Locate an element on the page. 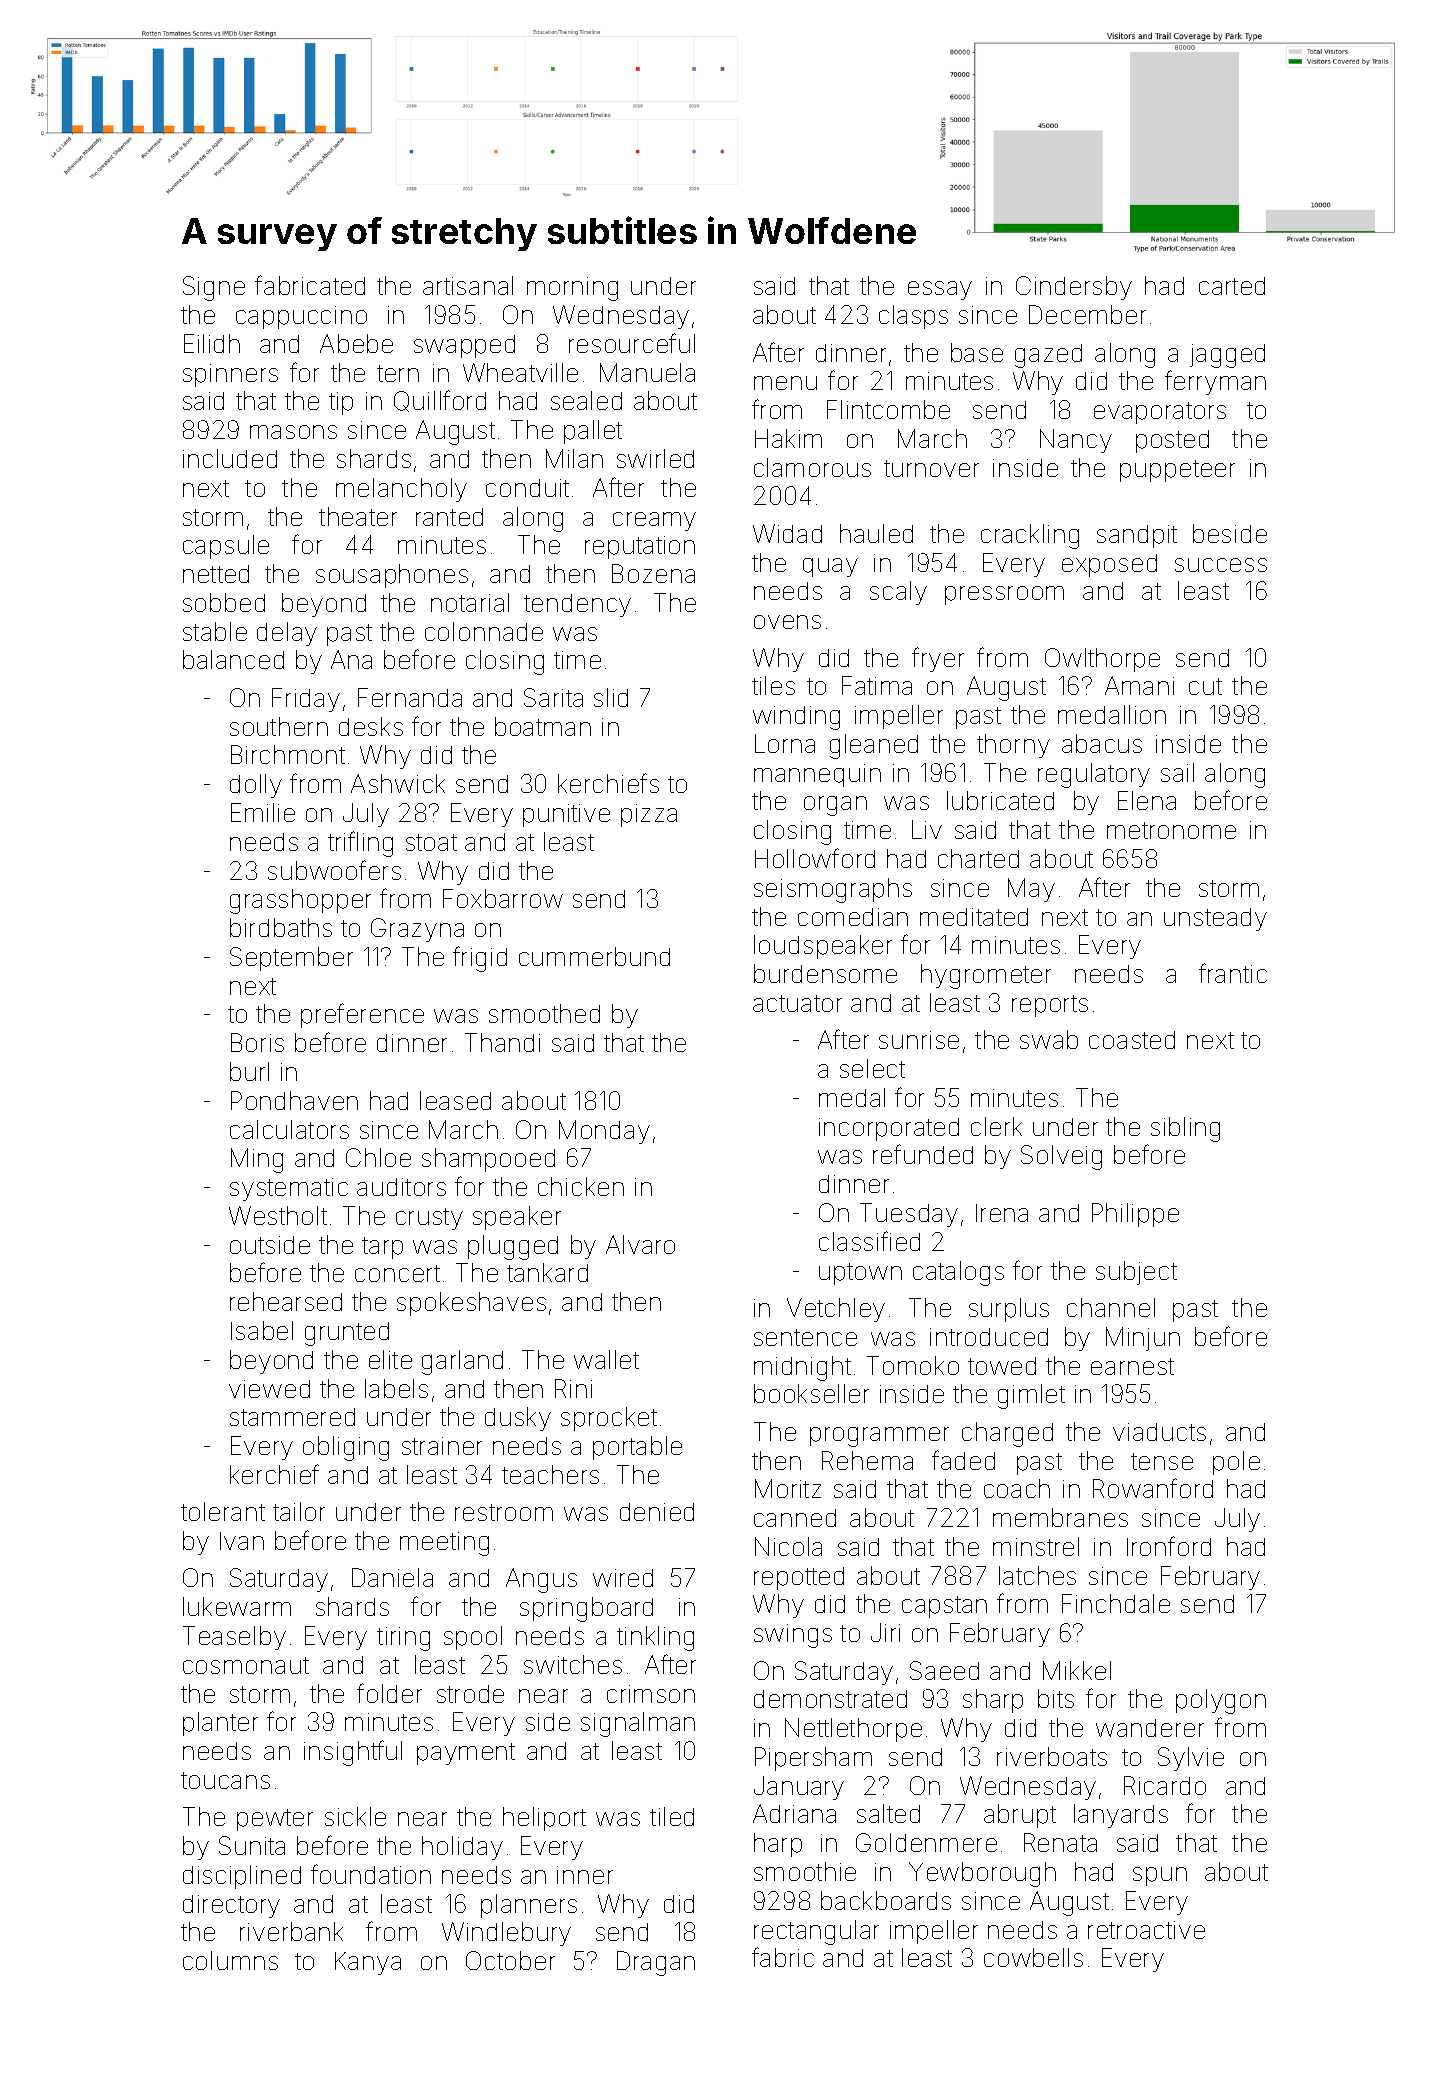 This image has height=2100, width=1450. viewed is located at coordinates (269, 1389).
